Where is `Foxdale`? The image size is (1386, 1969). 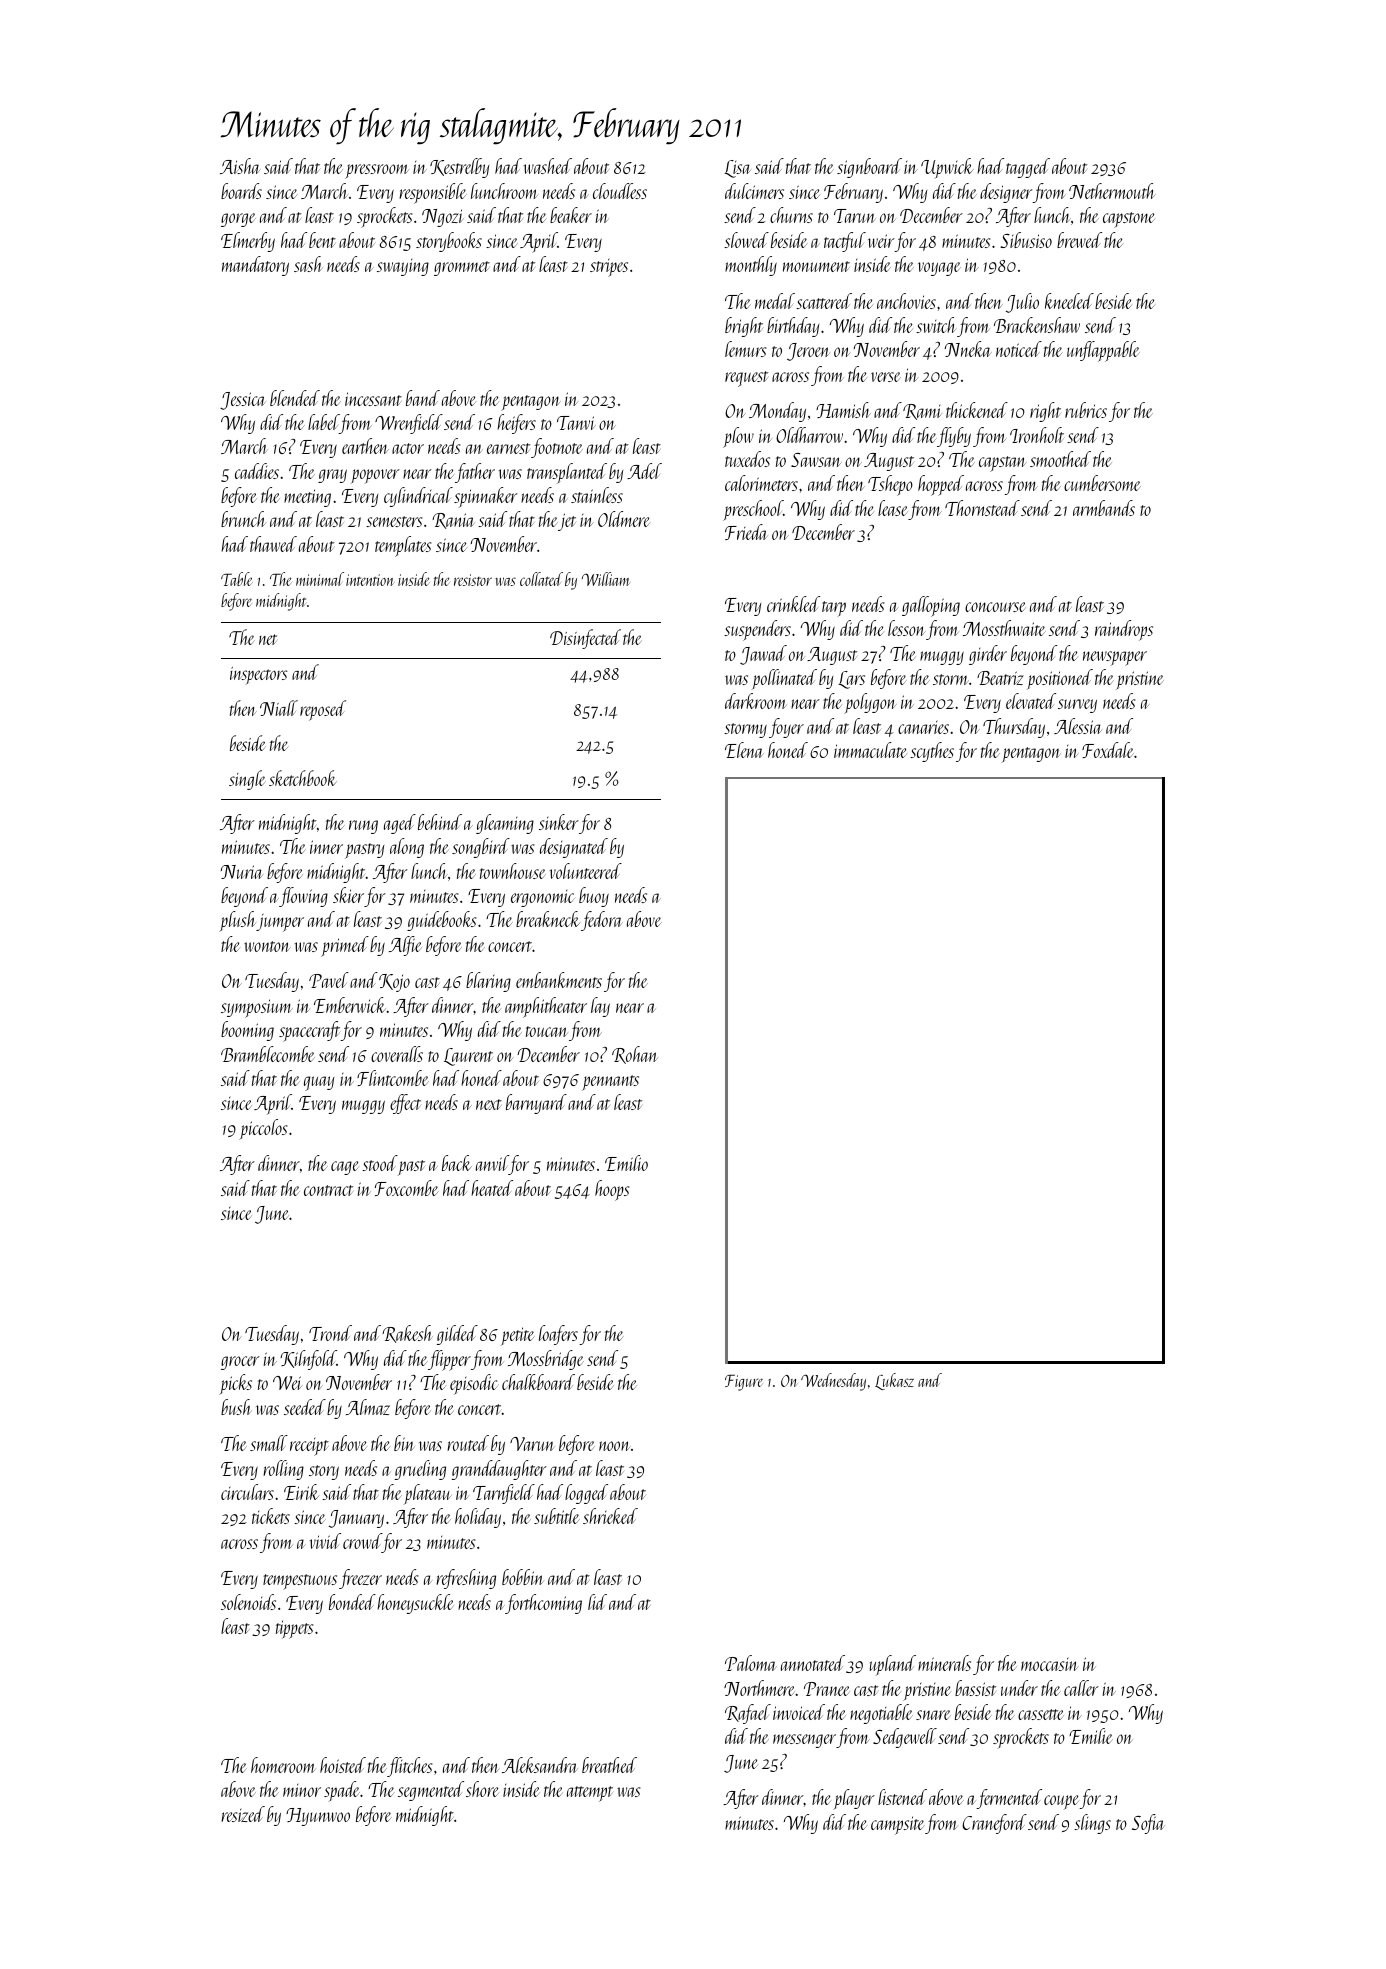
Foxdale is located at coordinates (1108, 750).
